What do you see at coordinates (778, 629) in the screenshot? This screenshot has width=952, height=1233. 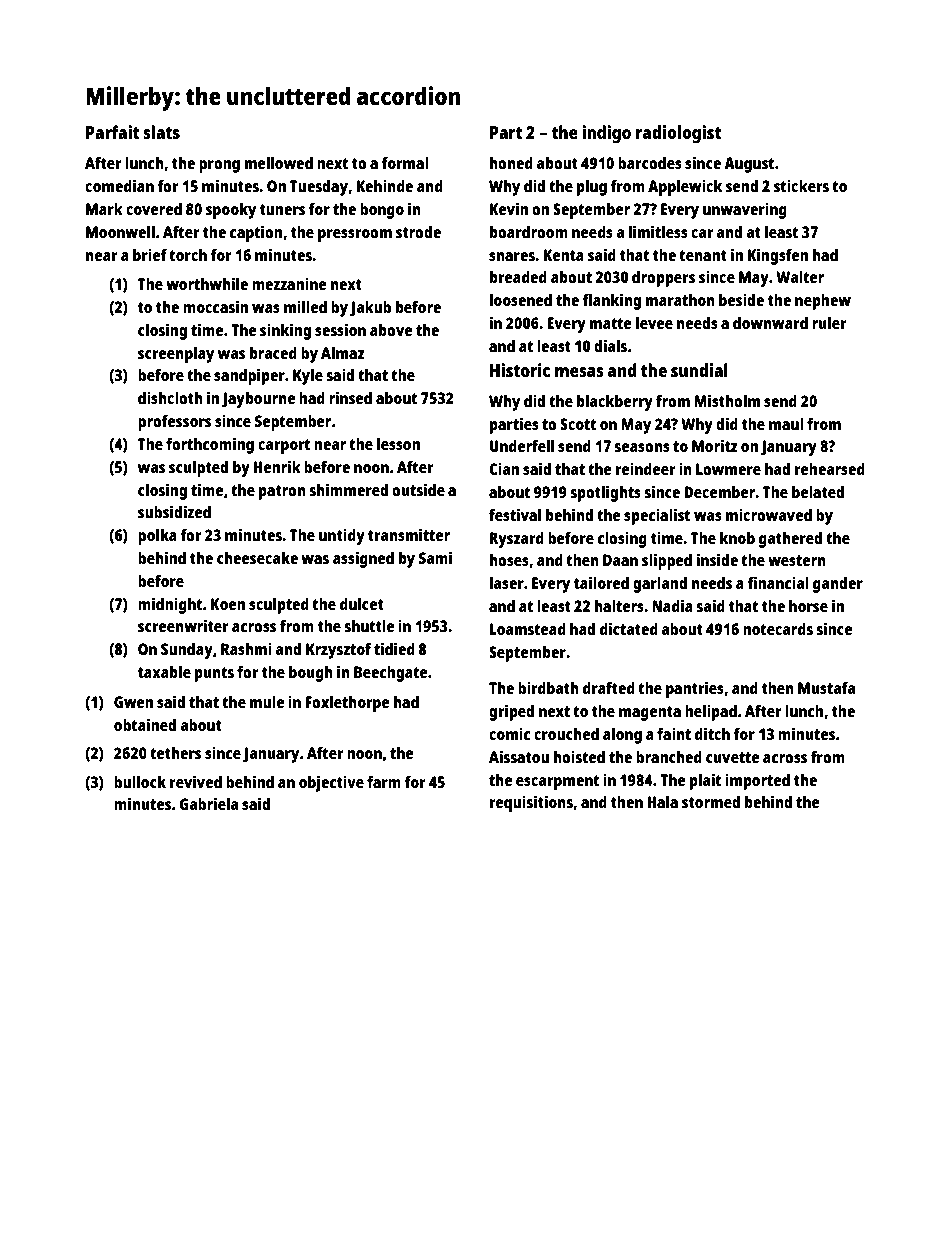 I see `notecards` at bounding box center [778, 629].
